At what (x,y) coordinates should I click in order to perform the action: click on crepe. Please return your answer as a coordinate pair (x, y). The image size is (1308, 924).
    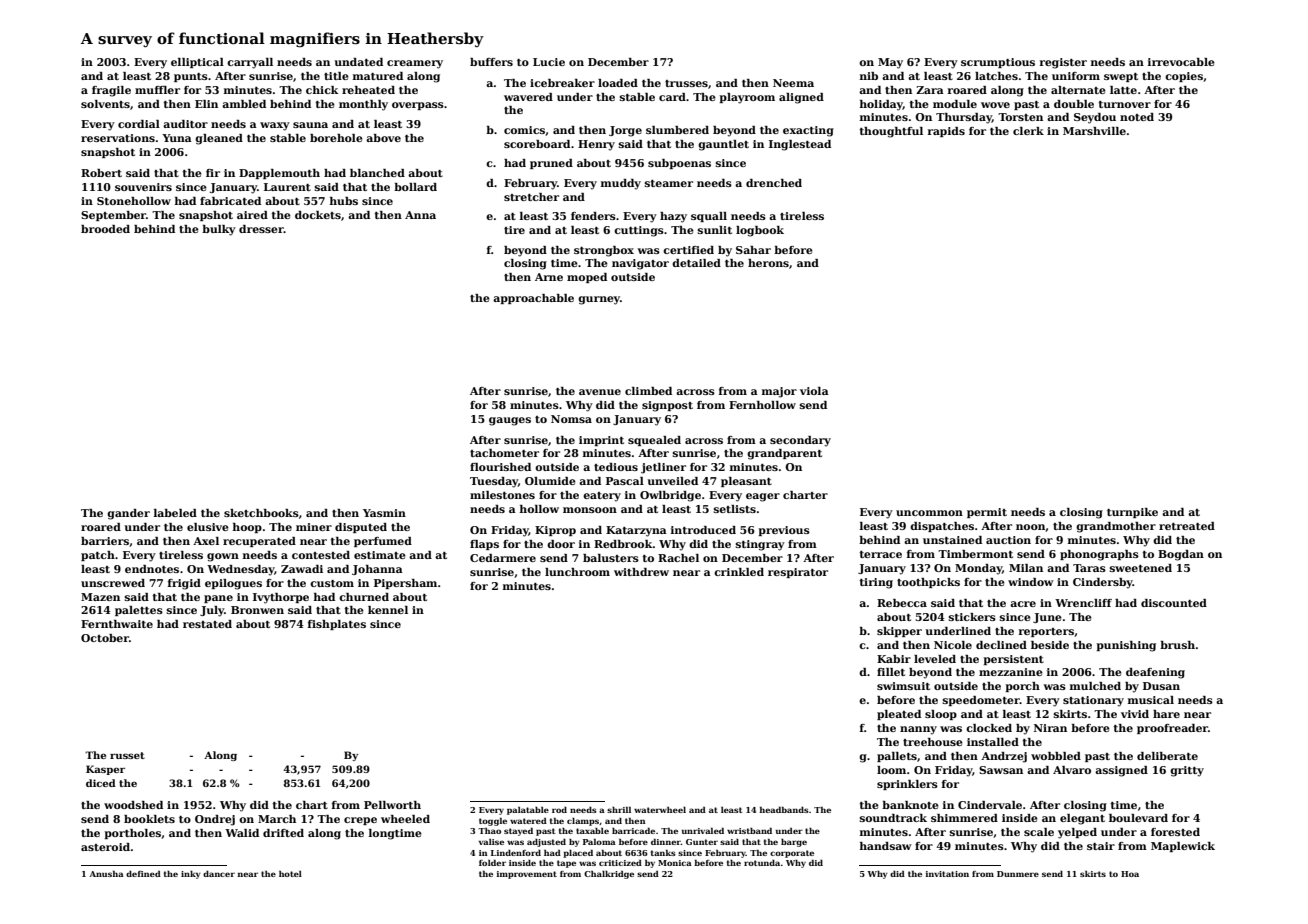
    Looking at the image, I should click on (360, 821).
